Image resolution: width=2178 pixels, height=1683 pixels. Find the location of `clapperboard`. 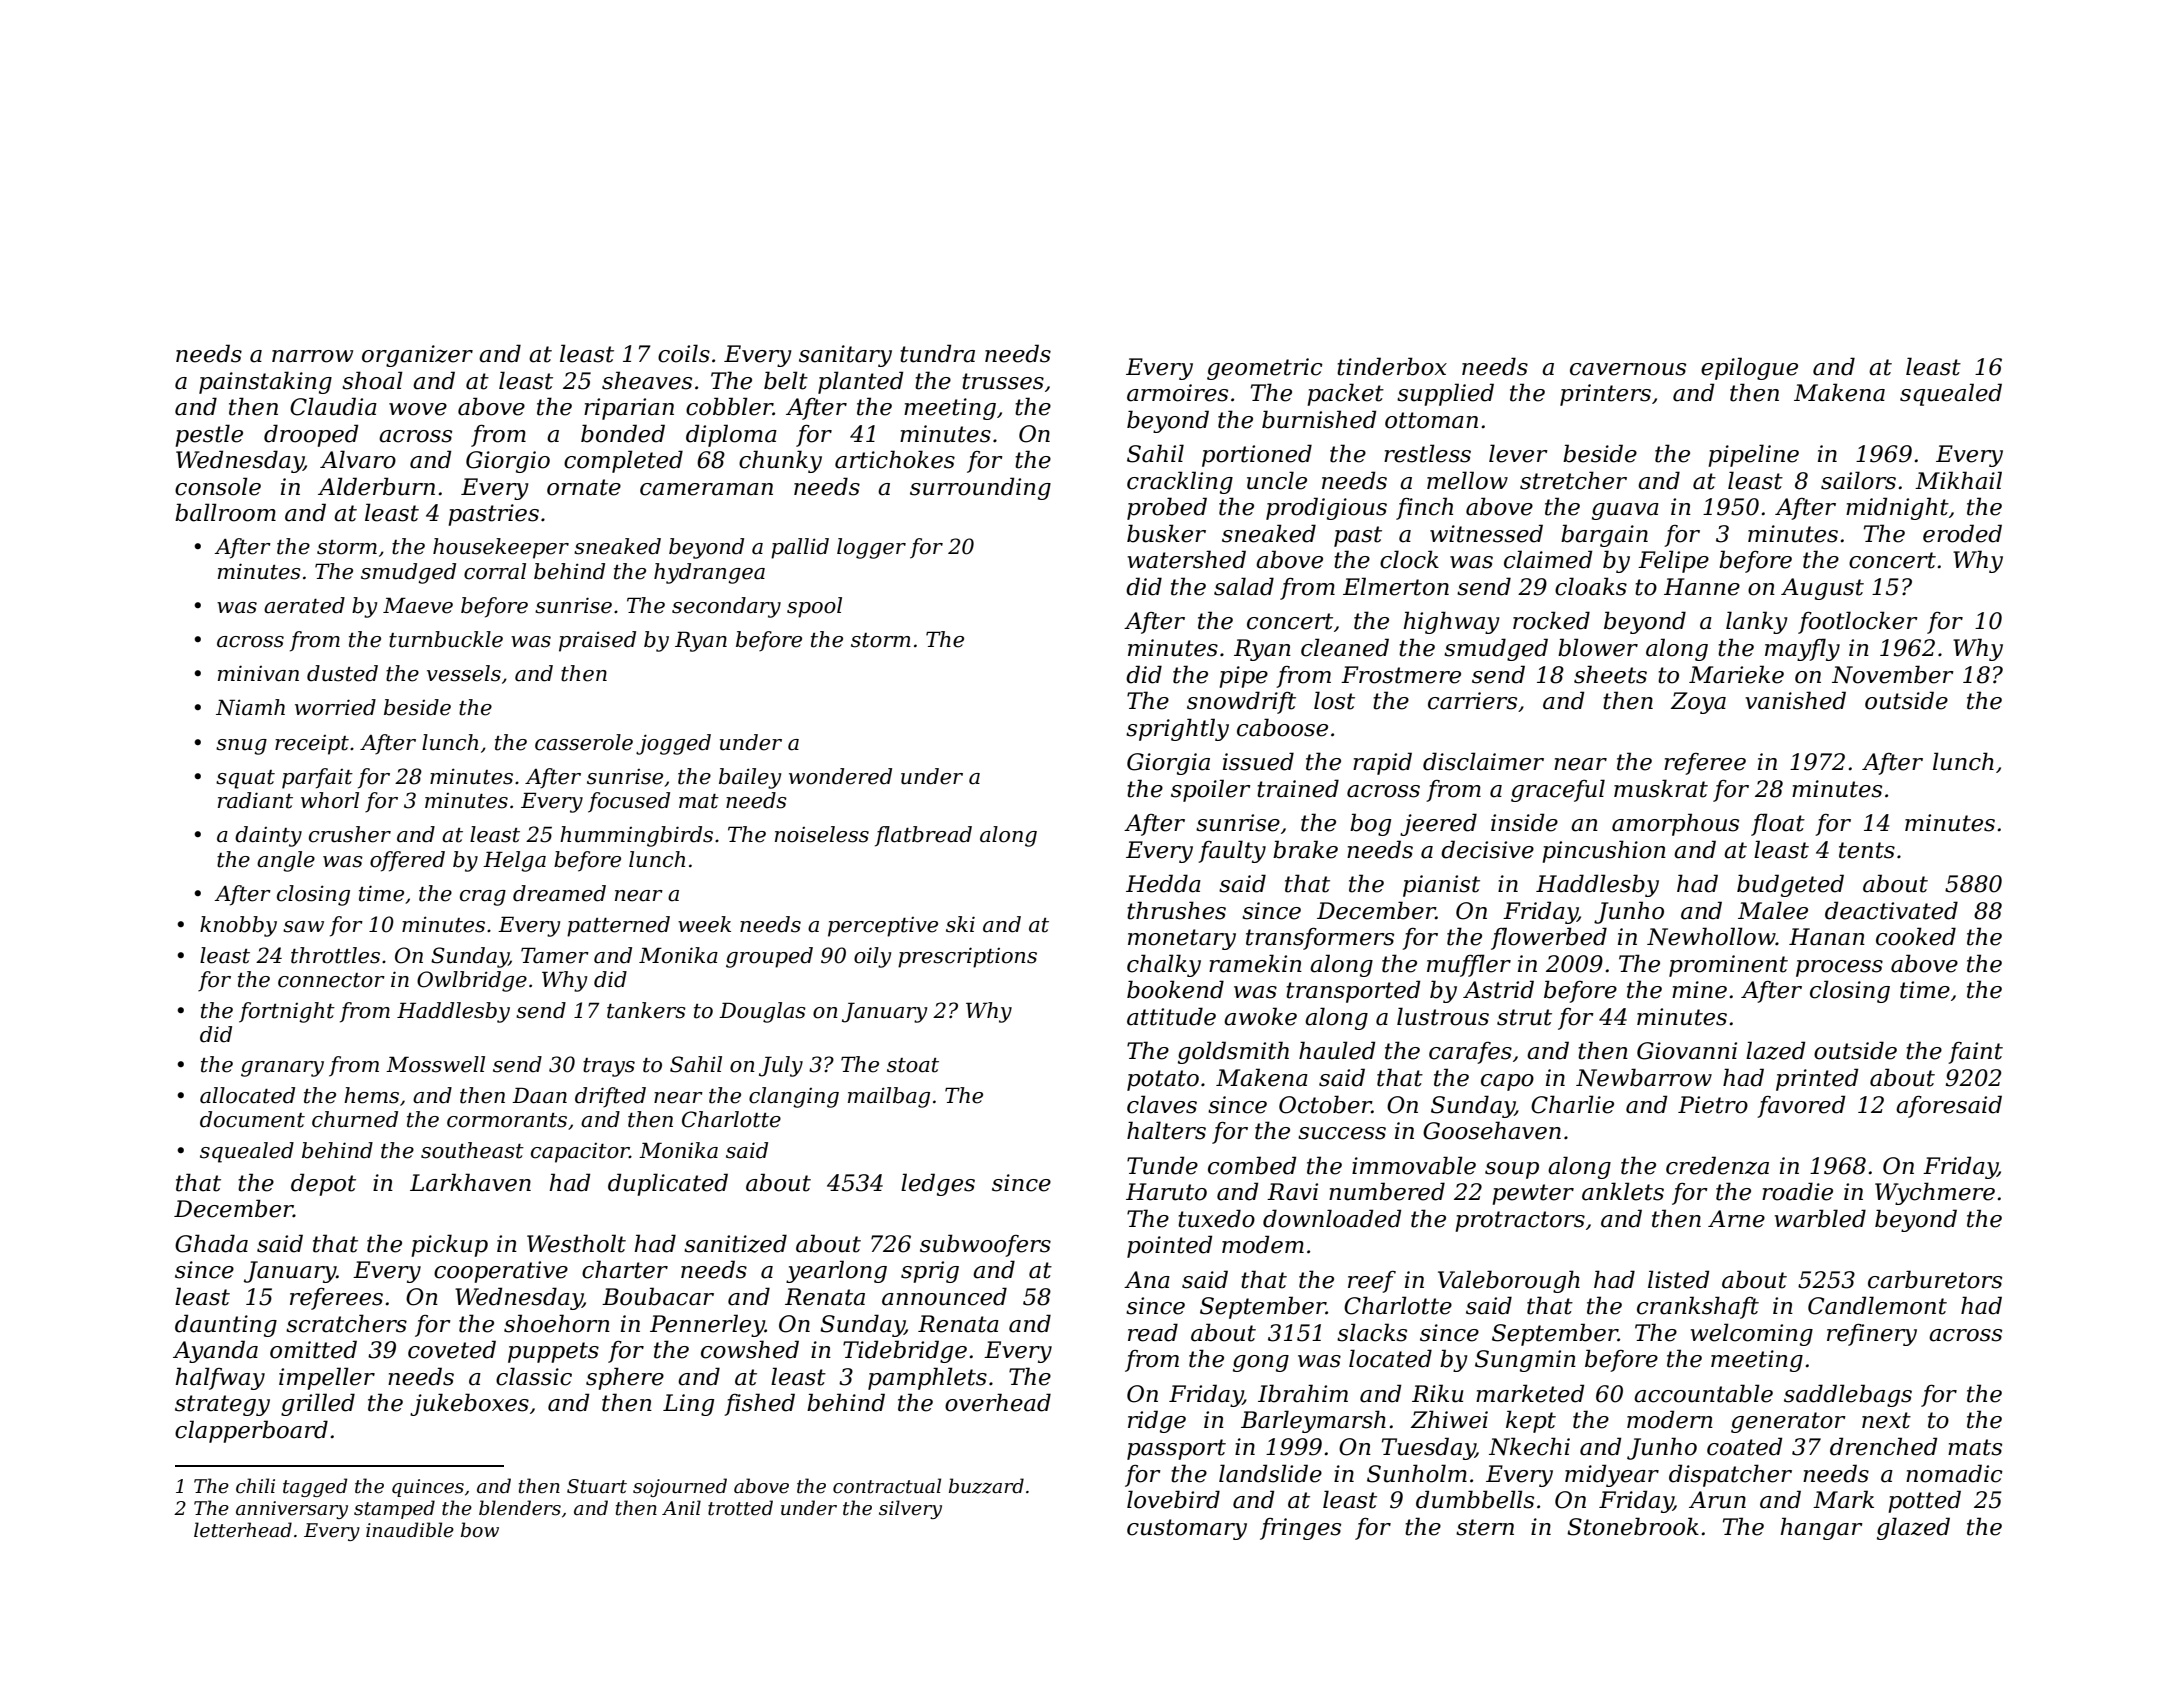

clapperboard is located at coordinates (251, 1431).
